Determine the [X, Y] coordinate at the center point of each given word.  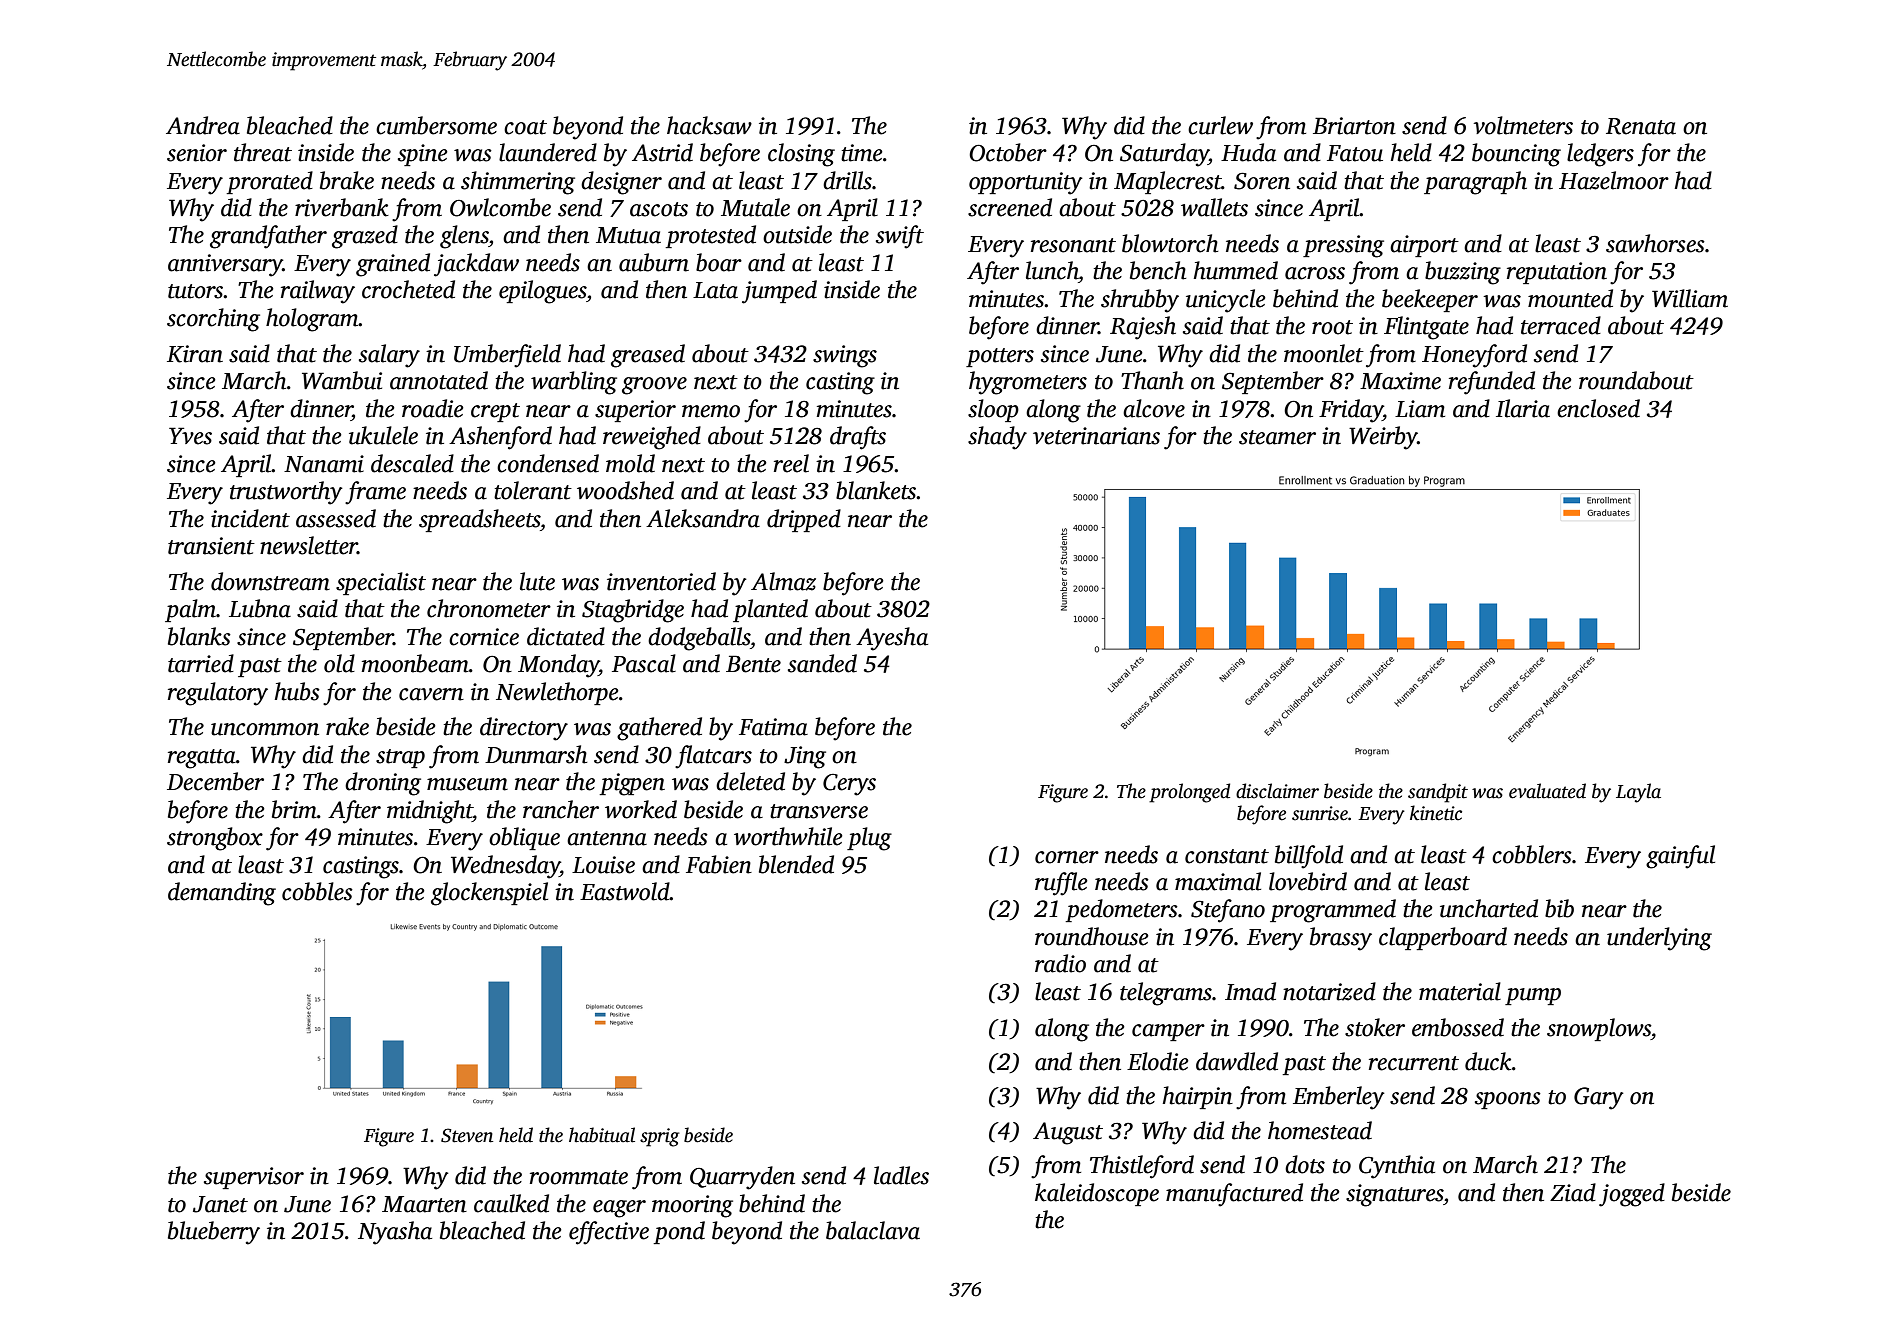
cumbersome [436, 125]
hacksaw [709, 125]
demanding [222, 894]
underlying [1659, 939]
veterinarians [1096, 436]
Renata [1641, 126]
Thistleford [1142, 1167]
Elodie [1158, 1061]
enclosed [1598, 408]
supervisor [254, 1178]
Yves [190, 436]
